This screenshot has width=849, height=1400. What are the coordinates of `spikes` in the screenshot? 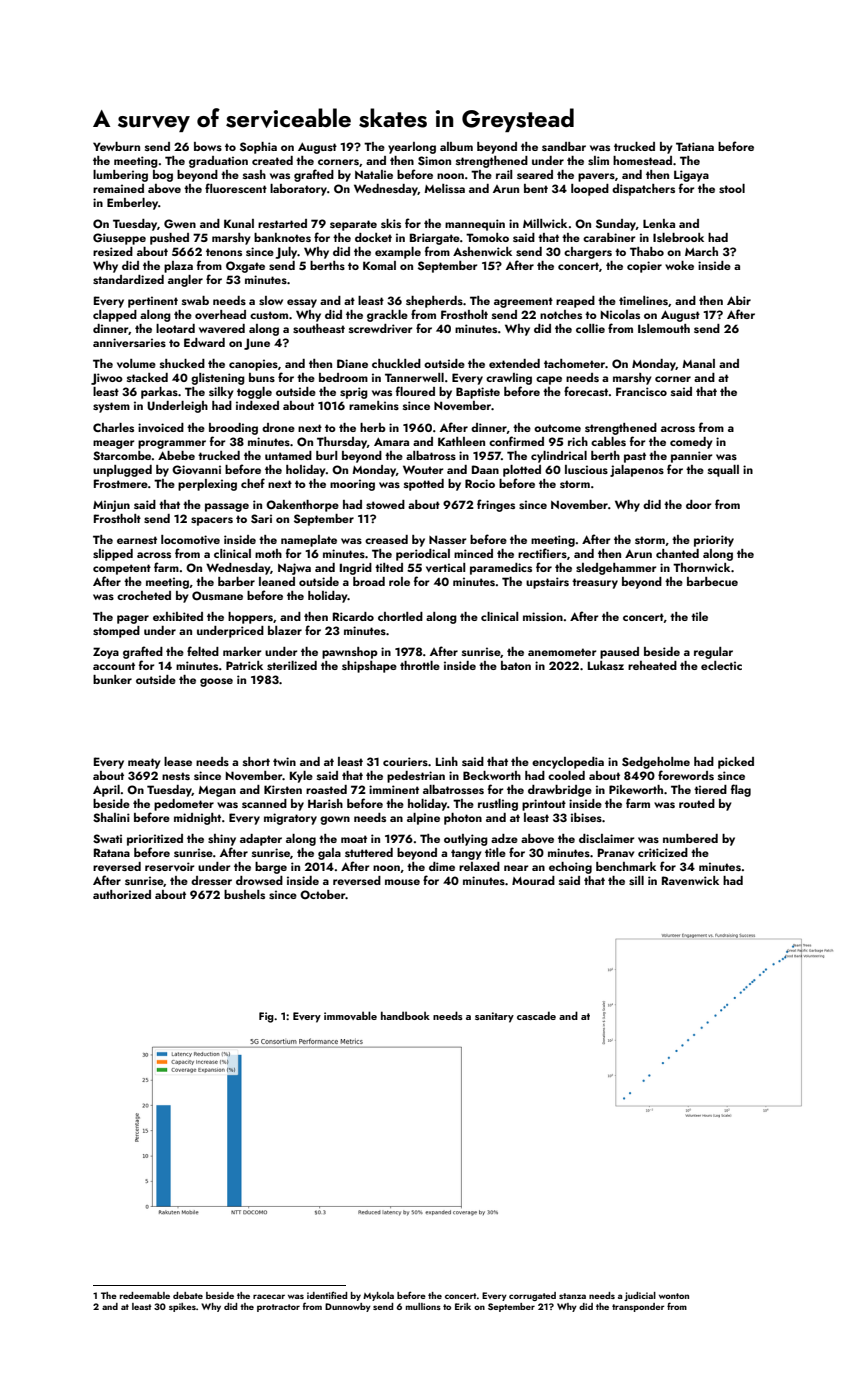 It's located at (182, 1307).
